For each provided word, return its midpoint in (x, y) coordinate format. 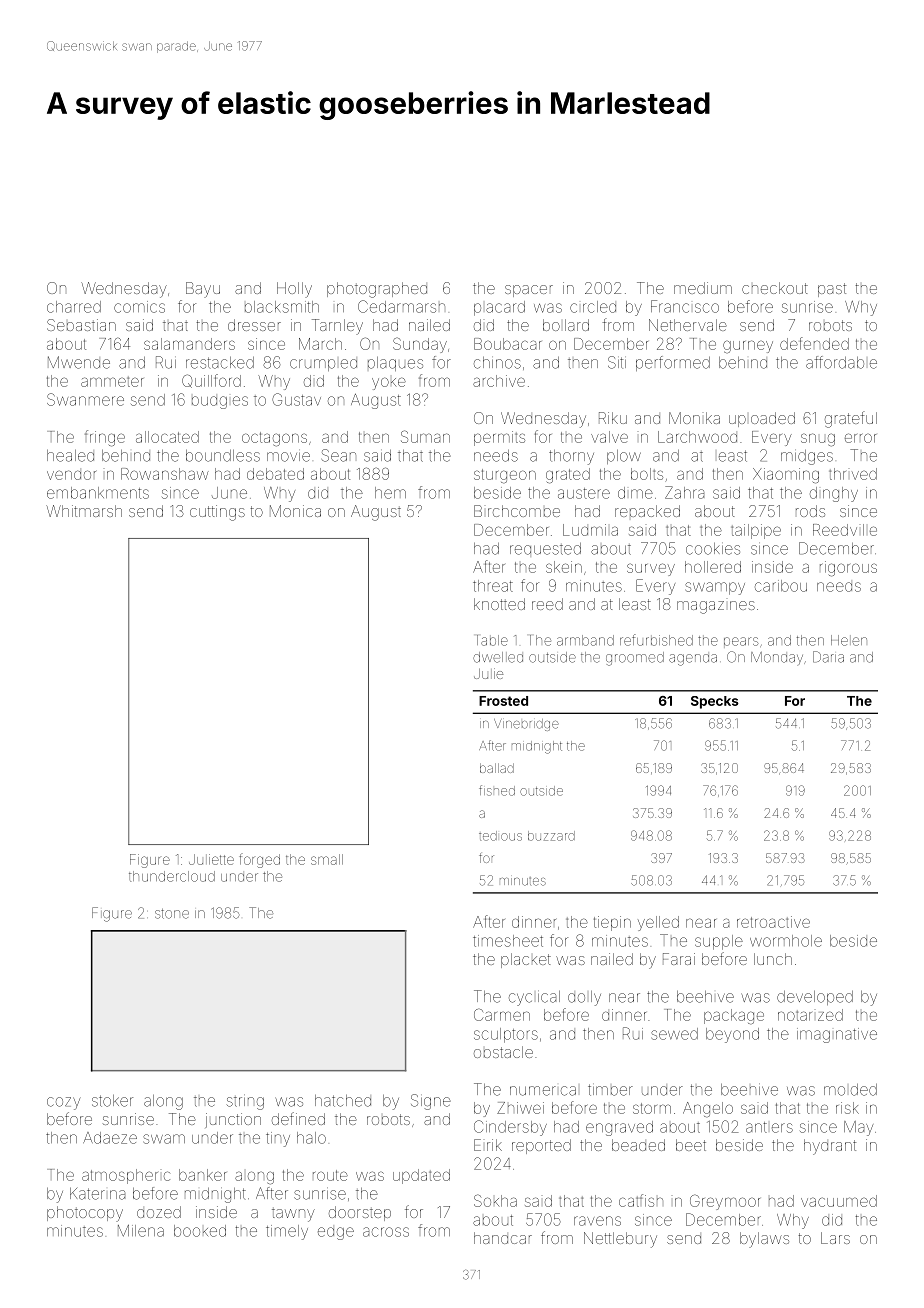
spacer (529, 291)
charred (74, 307)
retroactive (773, 922)
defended (814, 343)
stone (172, 914)
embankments (98, 493)
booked (200, 1231)
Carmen (502, 1014)
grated (568, 476)
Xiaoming (786, 476)
